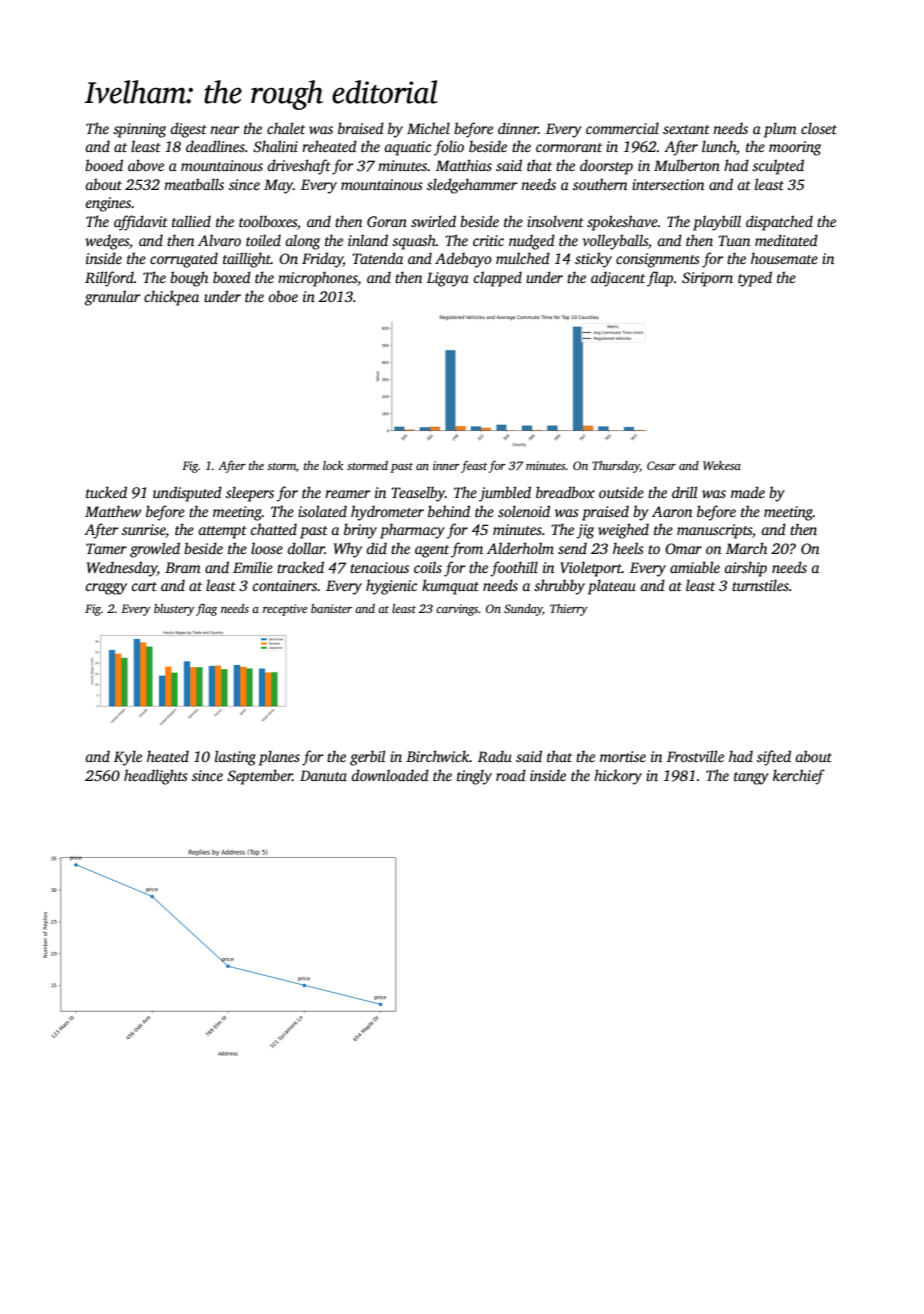  Describe the element at coordinates (333, 465) in the screenshot. I see `lock` at that location.
